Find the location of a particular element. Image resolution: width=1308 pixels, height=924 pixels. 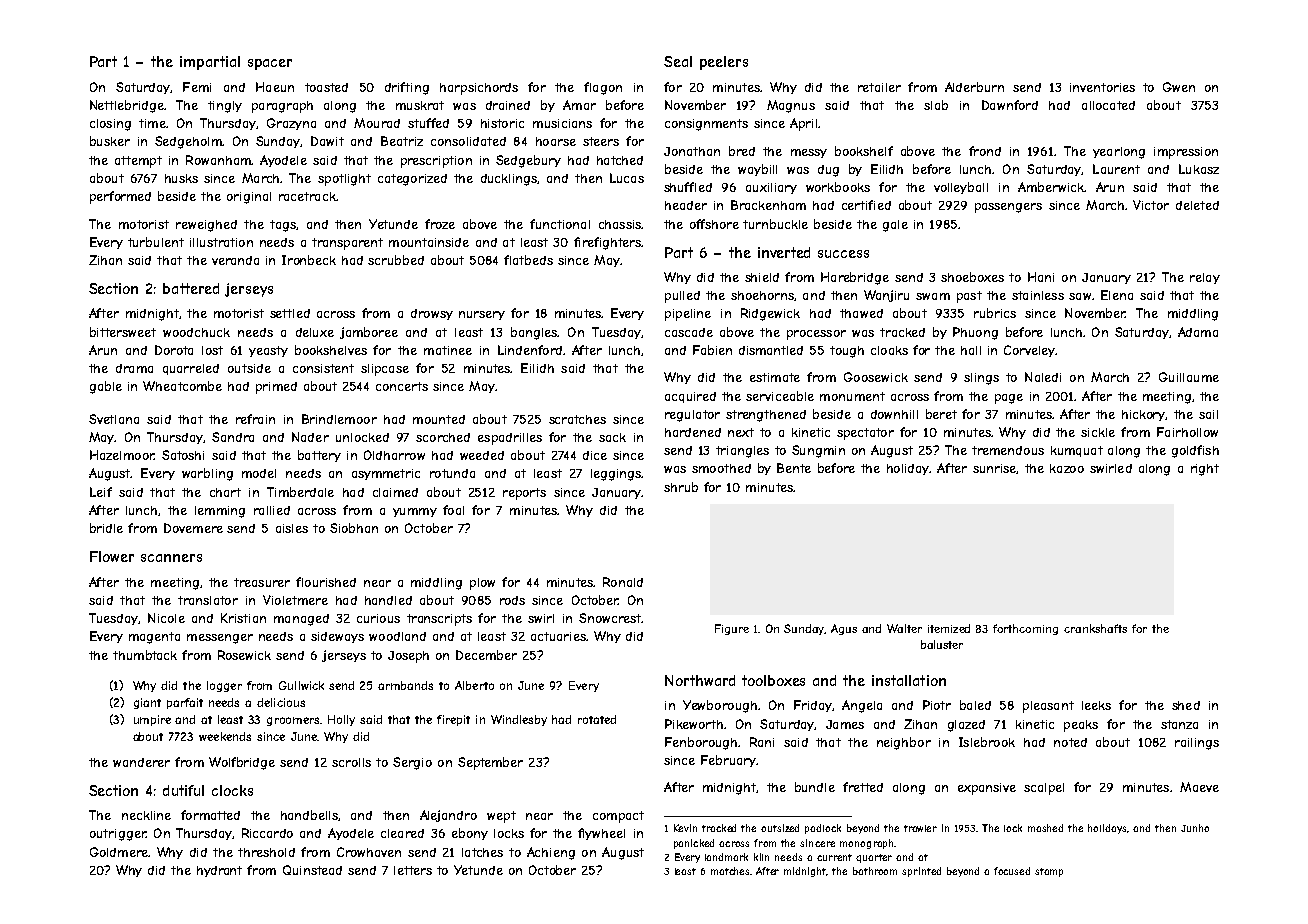

Quinstead is located at coordinates (312, 870).
